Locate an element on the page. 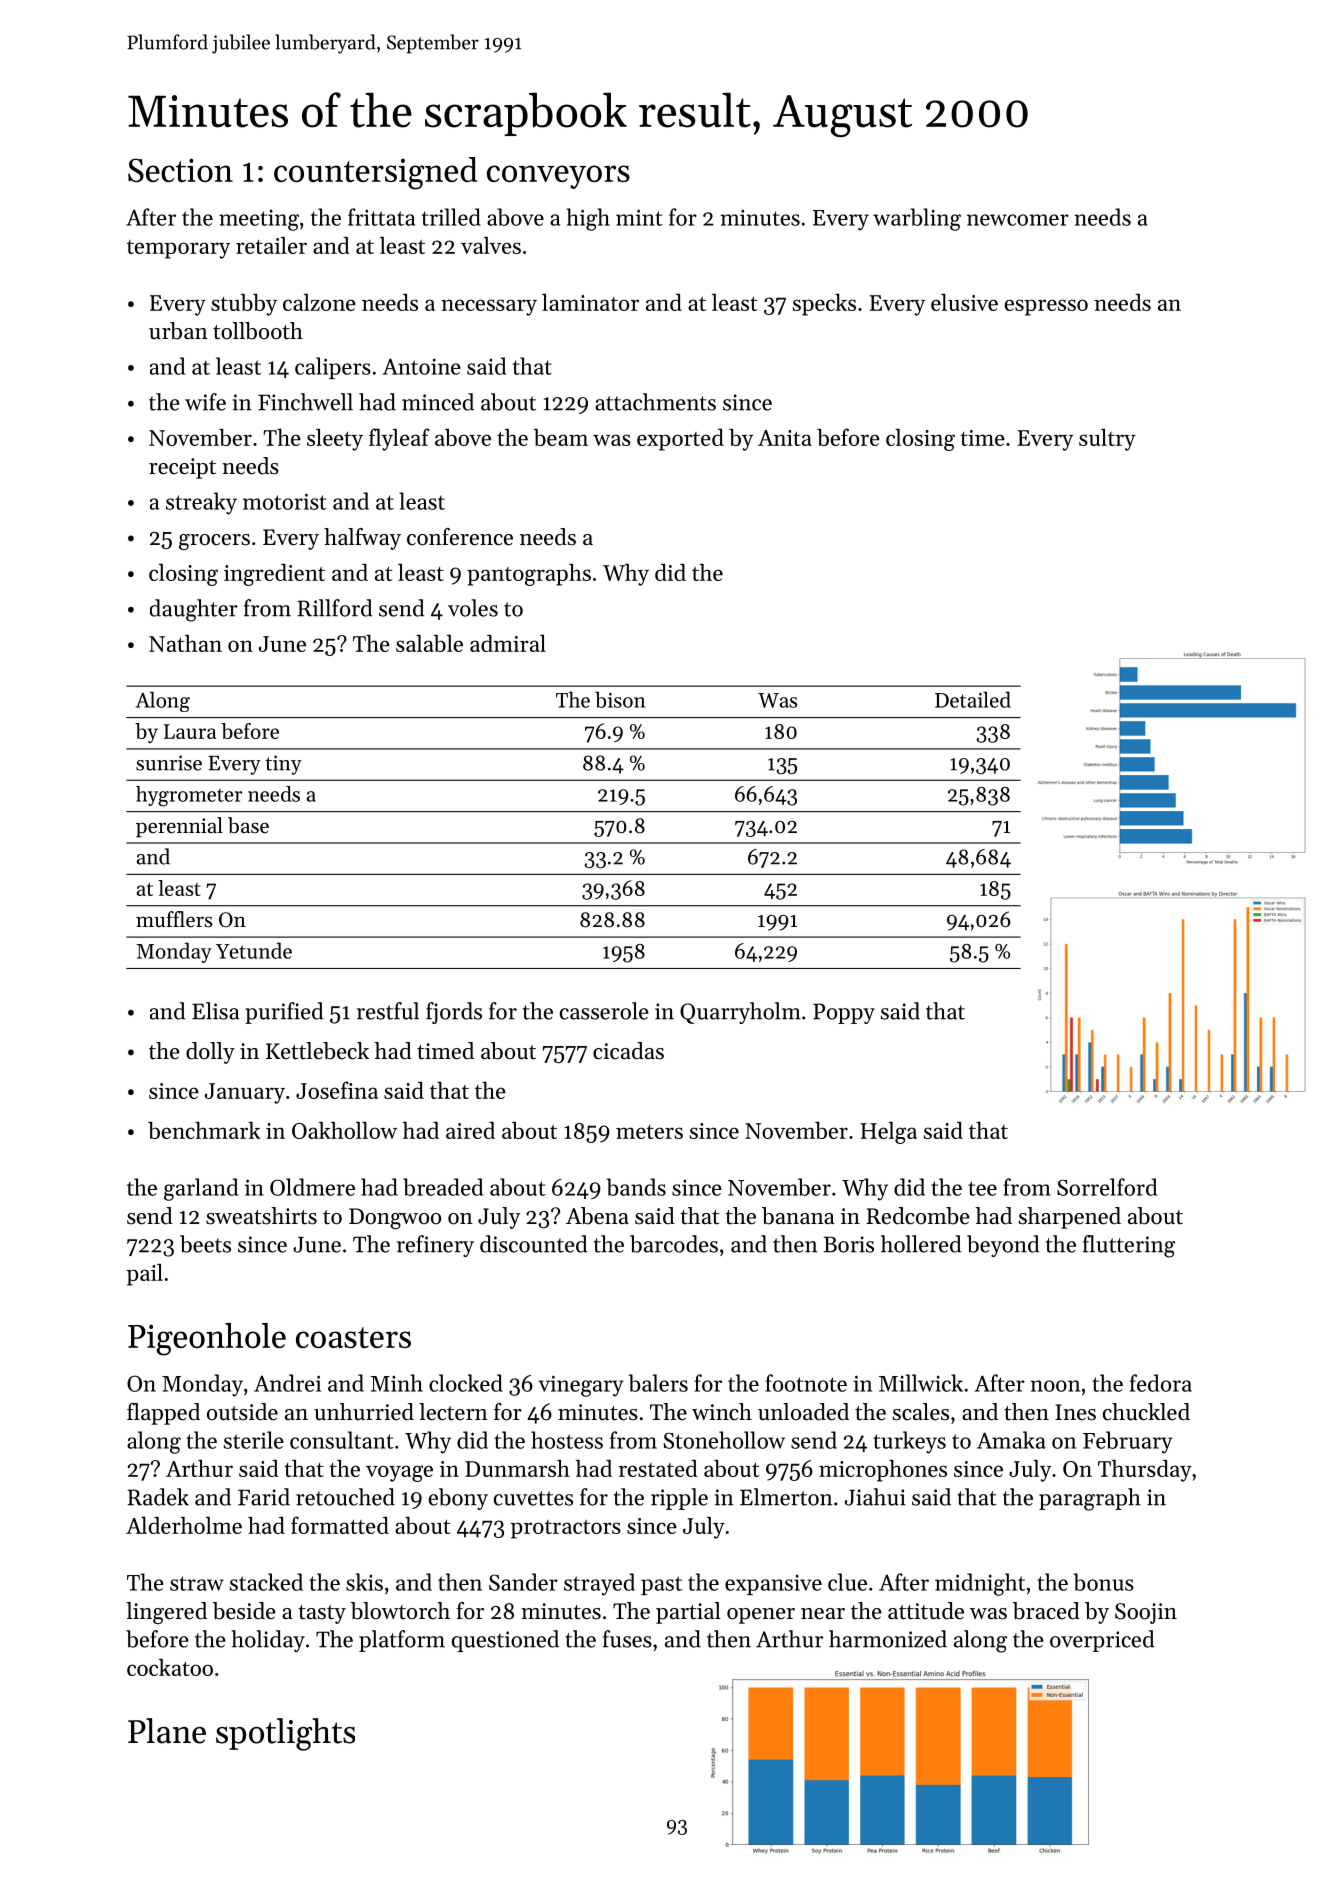  Section is located at coordinates (180, 170).
